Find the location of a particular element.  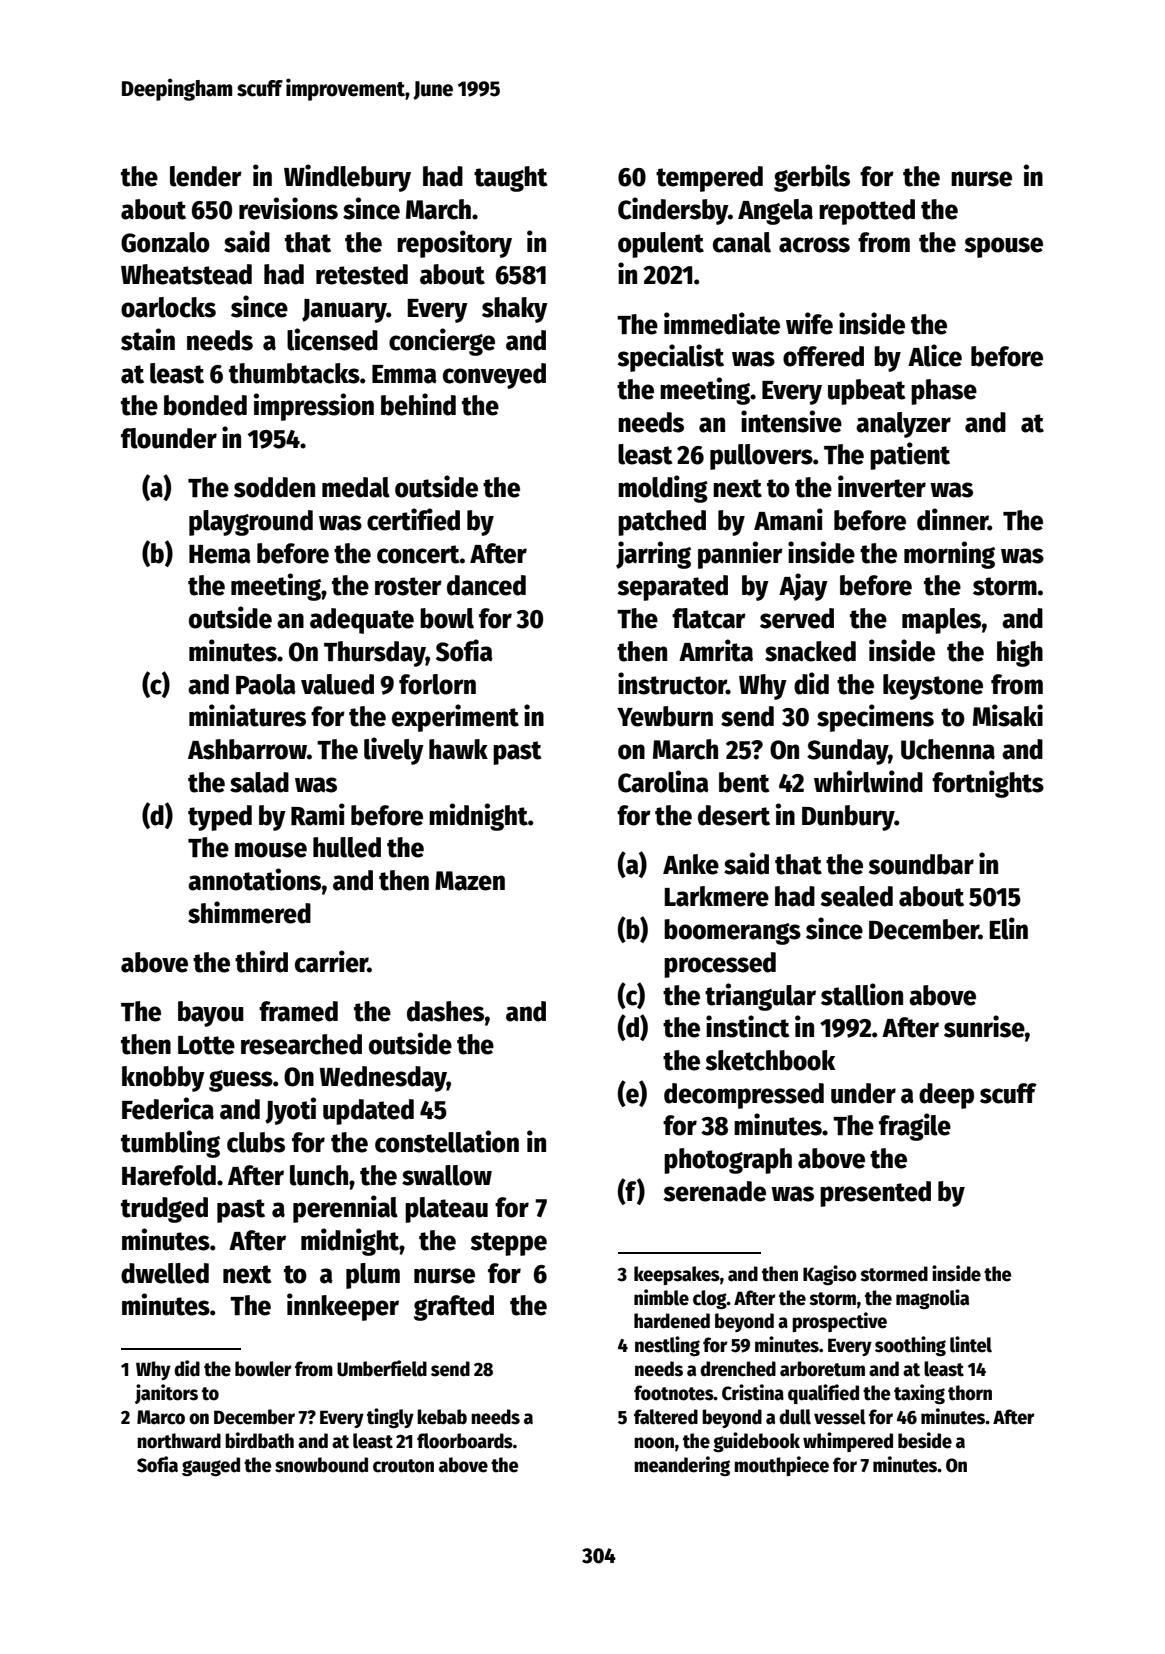

Elin is located at coordinates (1009, 928).
